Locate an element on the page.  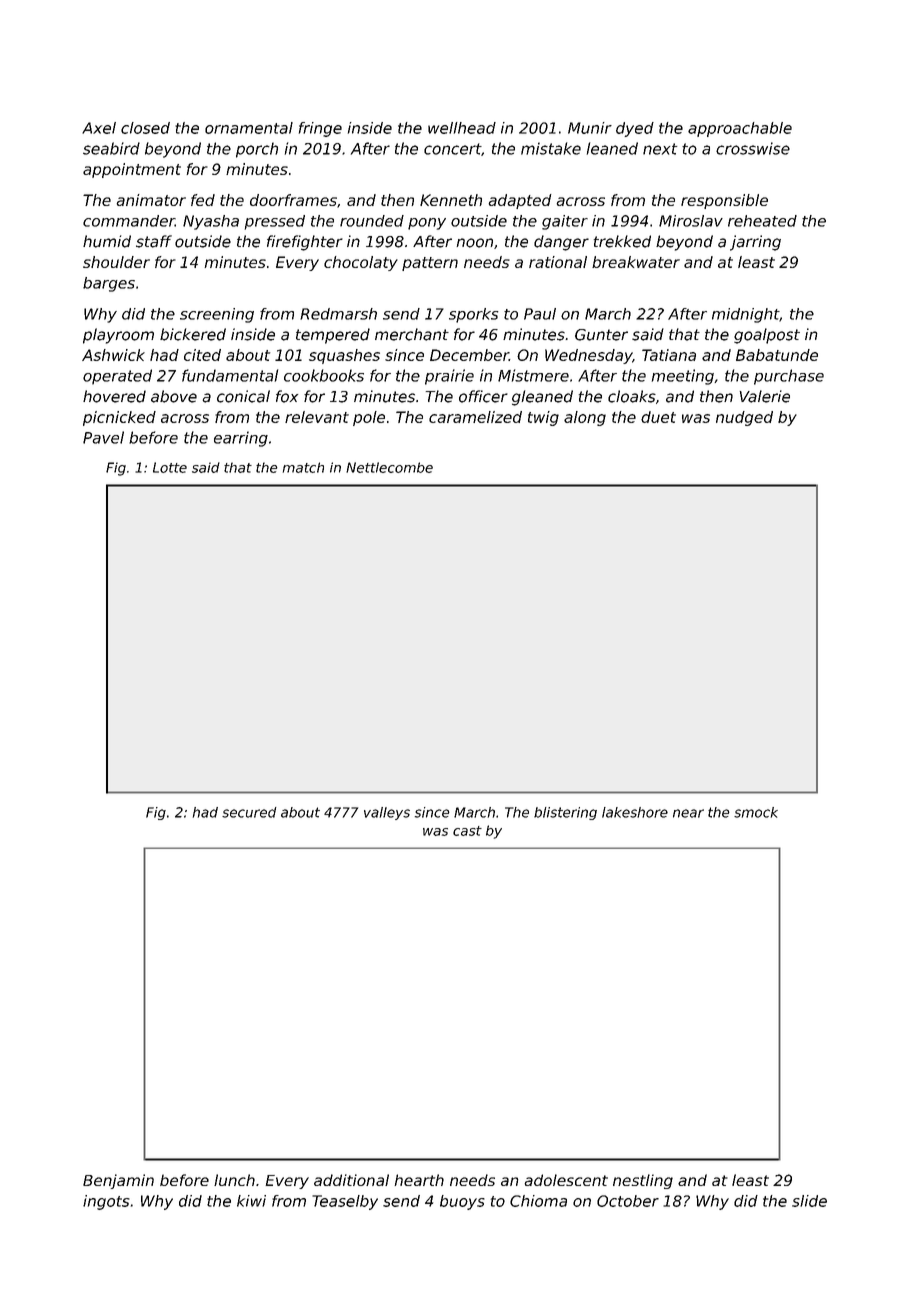
cast is located at coordinates (467, 831).
